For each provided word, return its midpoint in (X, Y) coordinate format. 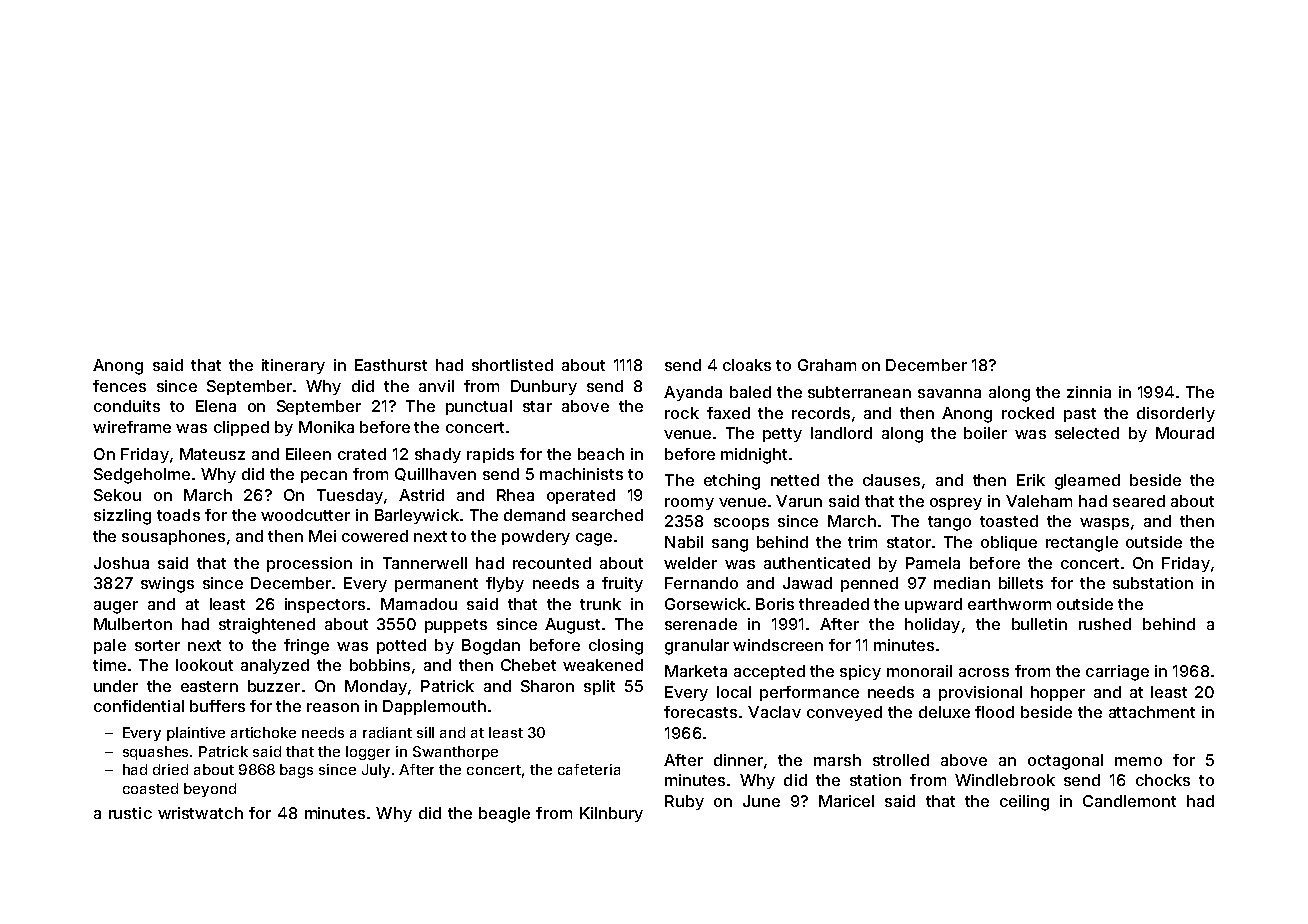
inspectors (325, 605)
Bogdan (491, 647)
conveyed (844, 713)
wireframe (132, 427)
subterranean (859, 392)
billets (1021, 583)
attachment (1152, 712)
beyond (210, 790)
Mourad (1185, 433)
